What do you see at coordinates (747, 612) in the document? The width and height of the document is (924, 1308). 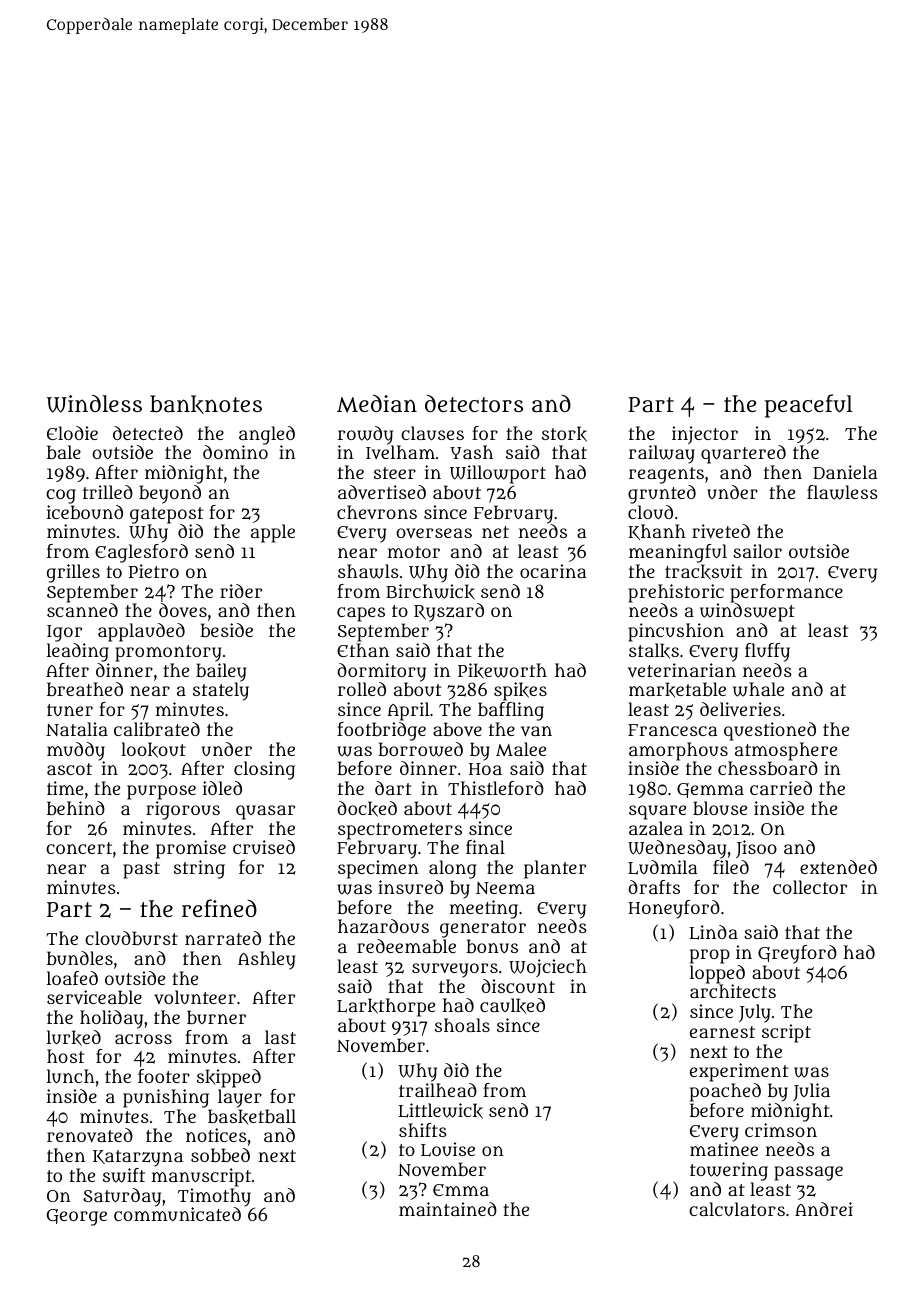 I see `windswept` at bounding box center [747, 612].
